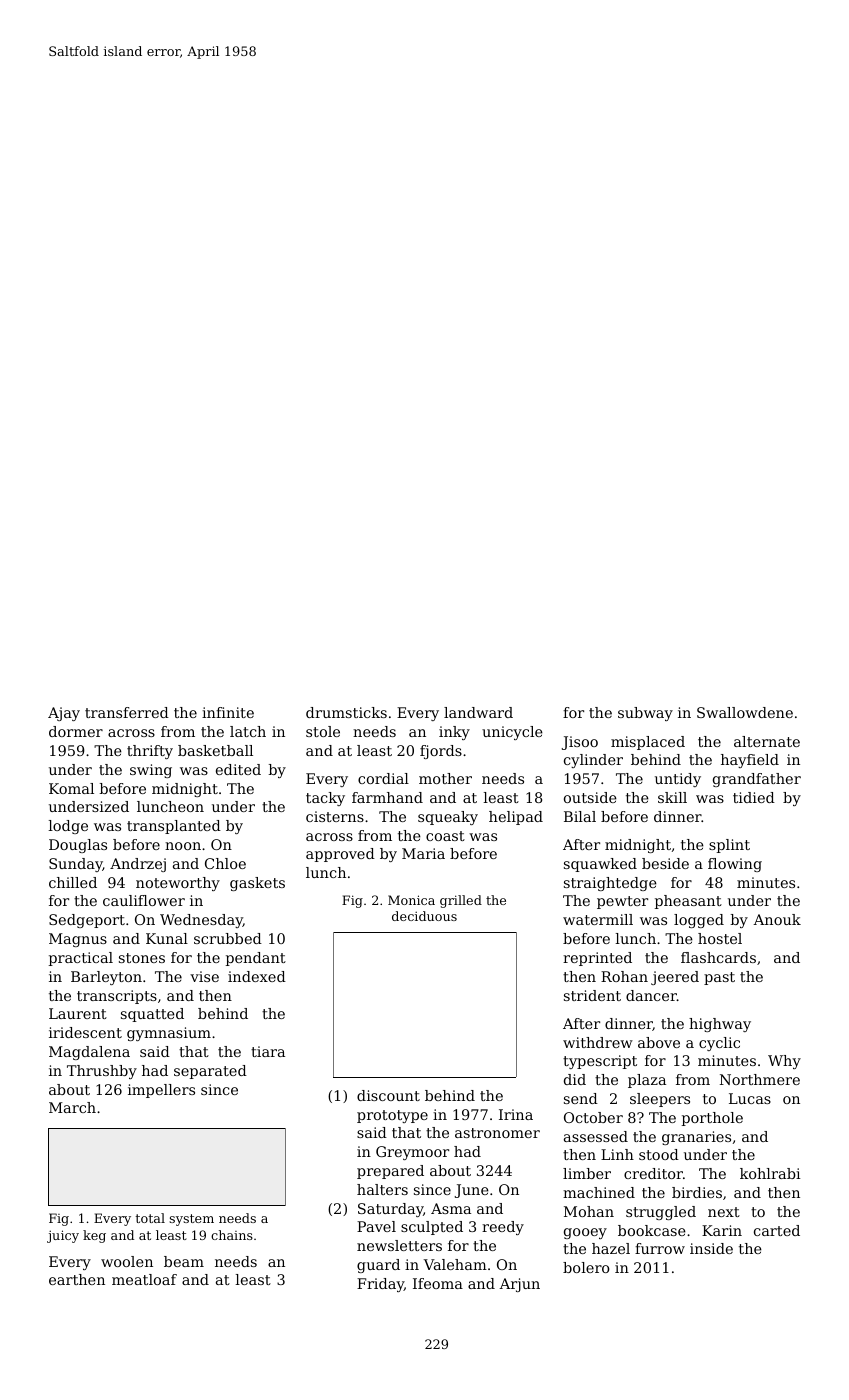 The image size is (849, 1400). What do you see at coordinates (72, 1107) in the screenshot?
I see `March` at bounding box center [72, 1107].
